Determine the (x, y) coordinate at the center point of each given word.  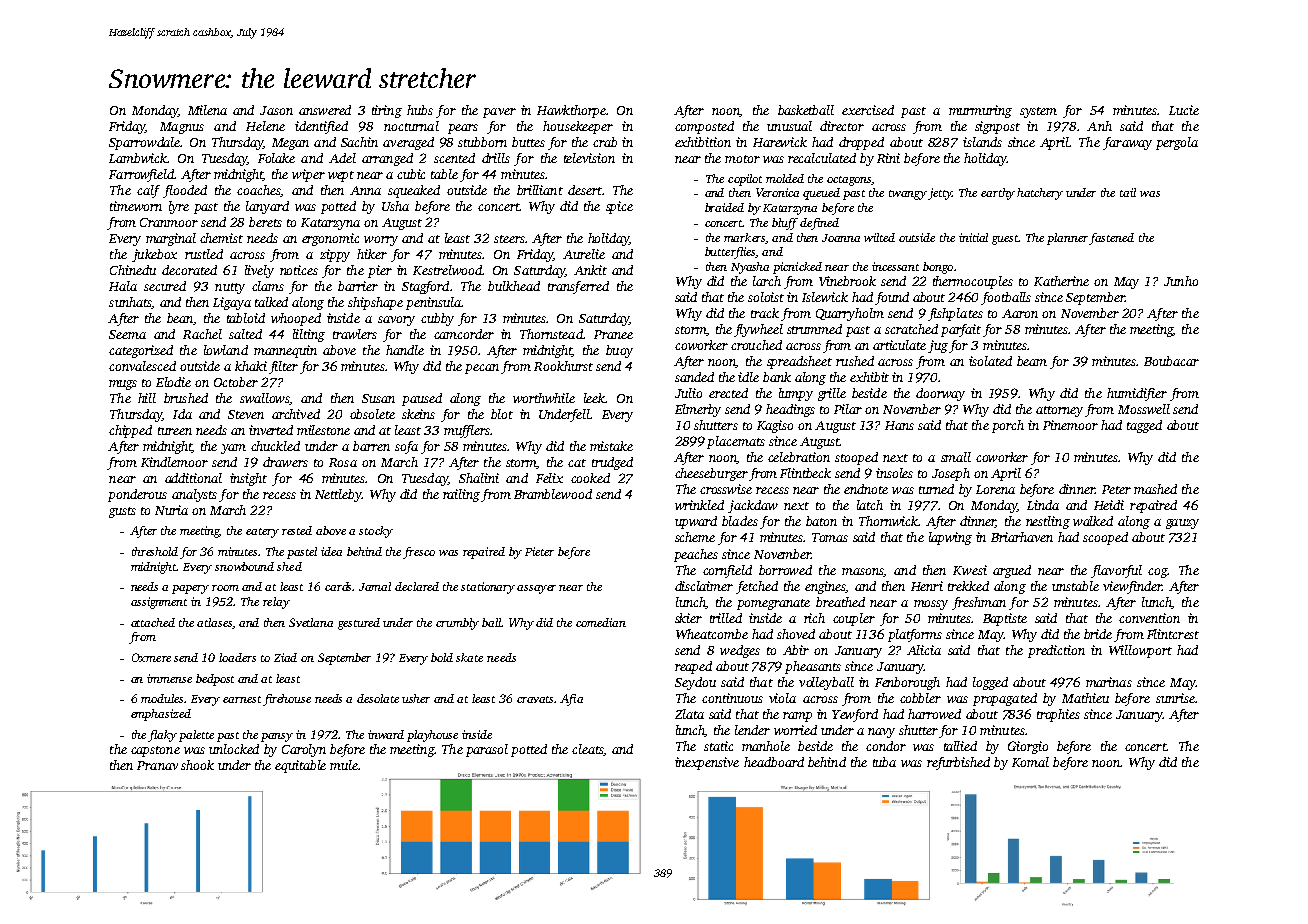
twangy (908, 195)
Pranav (157, 765)
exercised (868, 110)
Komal (1030, 762)
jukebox (154, 255)
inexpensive (707, 763)
